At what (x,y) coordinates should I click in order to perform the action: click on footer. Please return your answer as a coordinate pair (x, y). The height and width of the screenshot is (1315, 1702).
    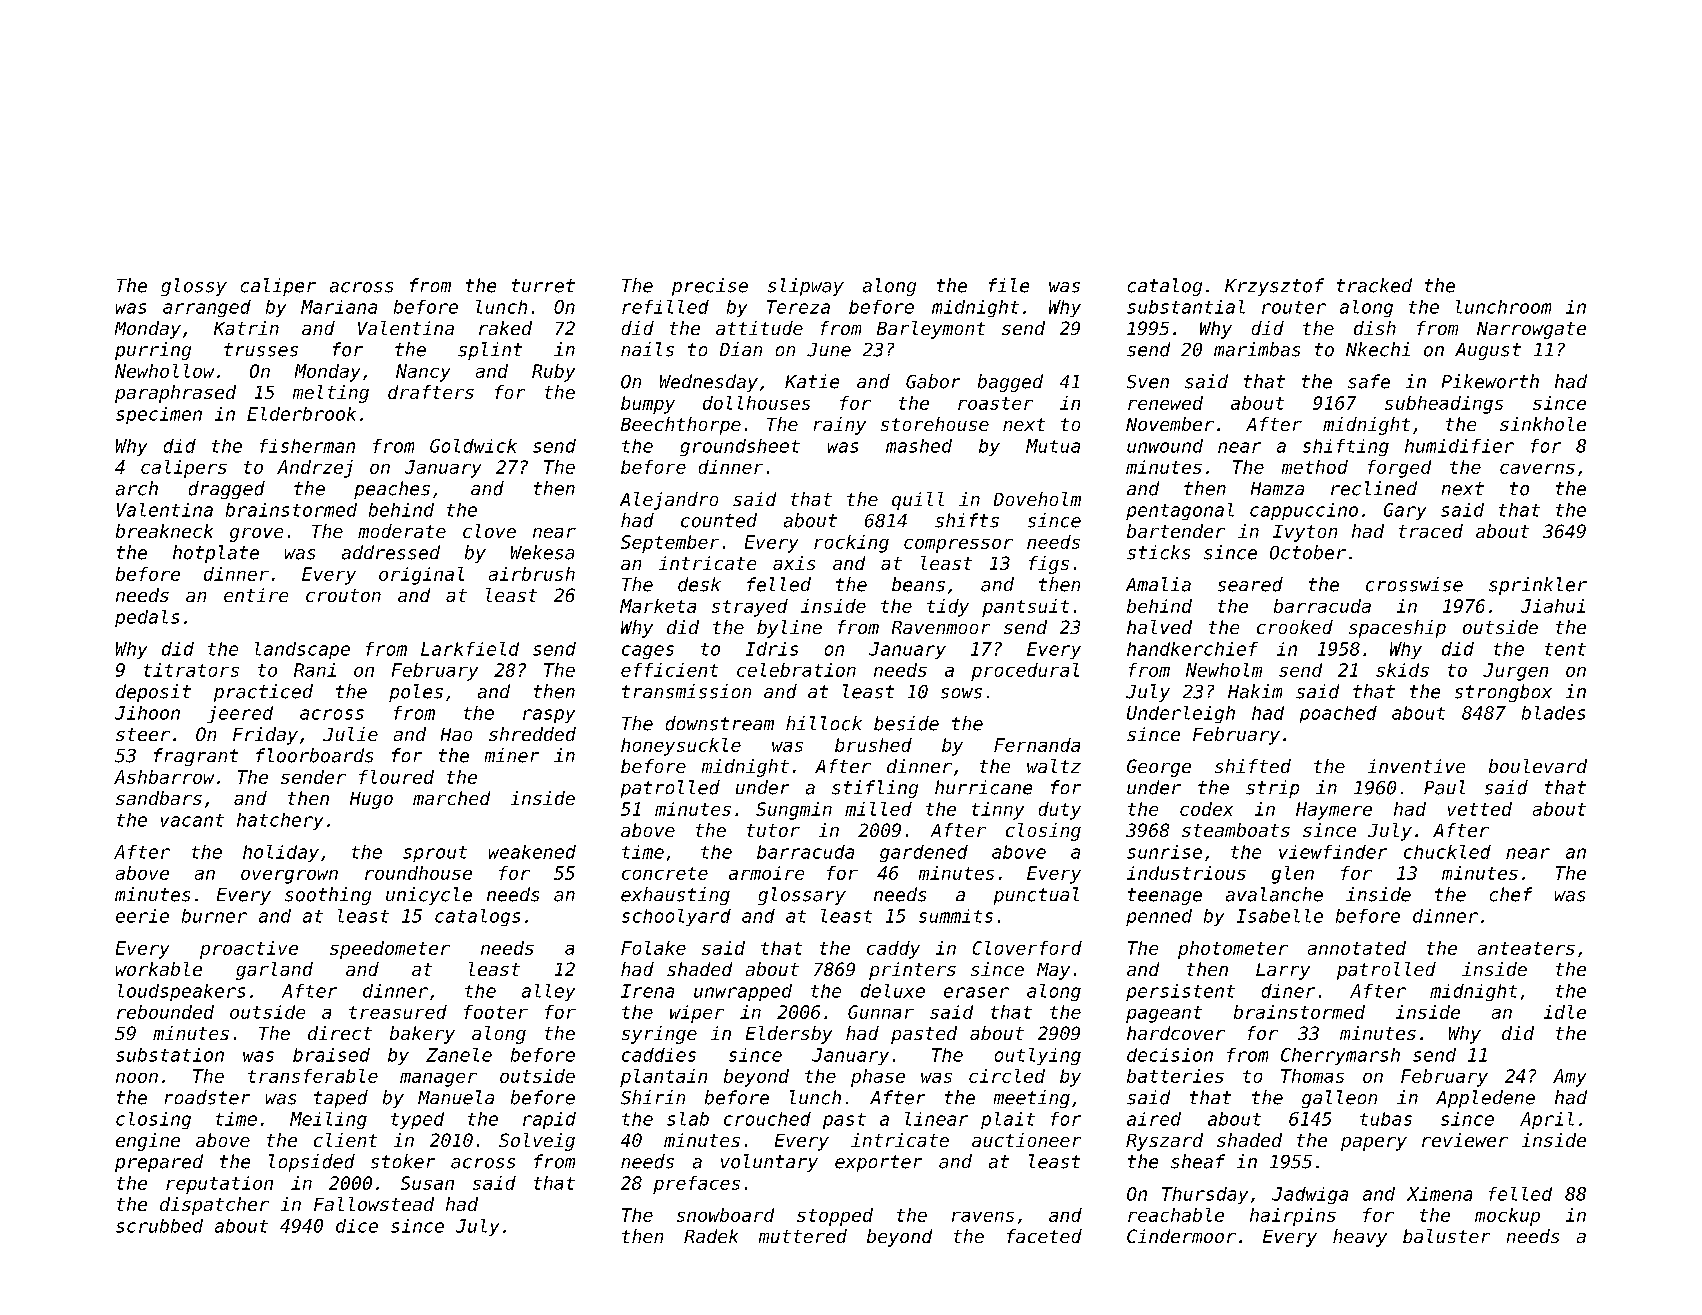
    Looking at the image, I should click on (496, 1012).
